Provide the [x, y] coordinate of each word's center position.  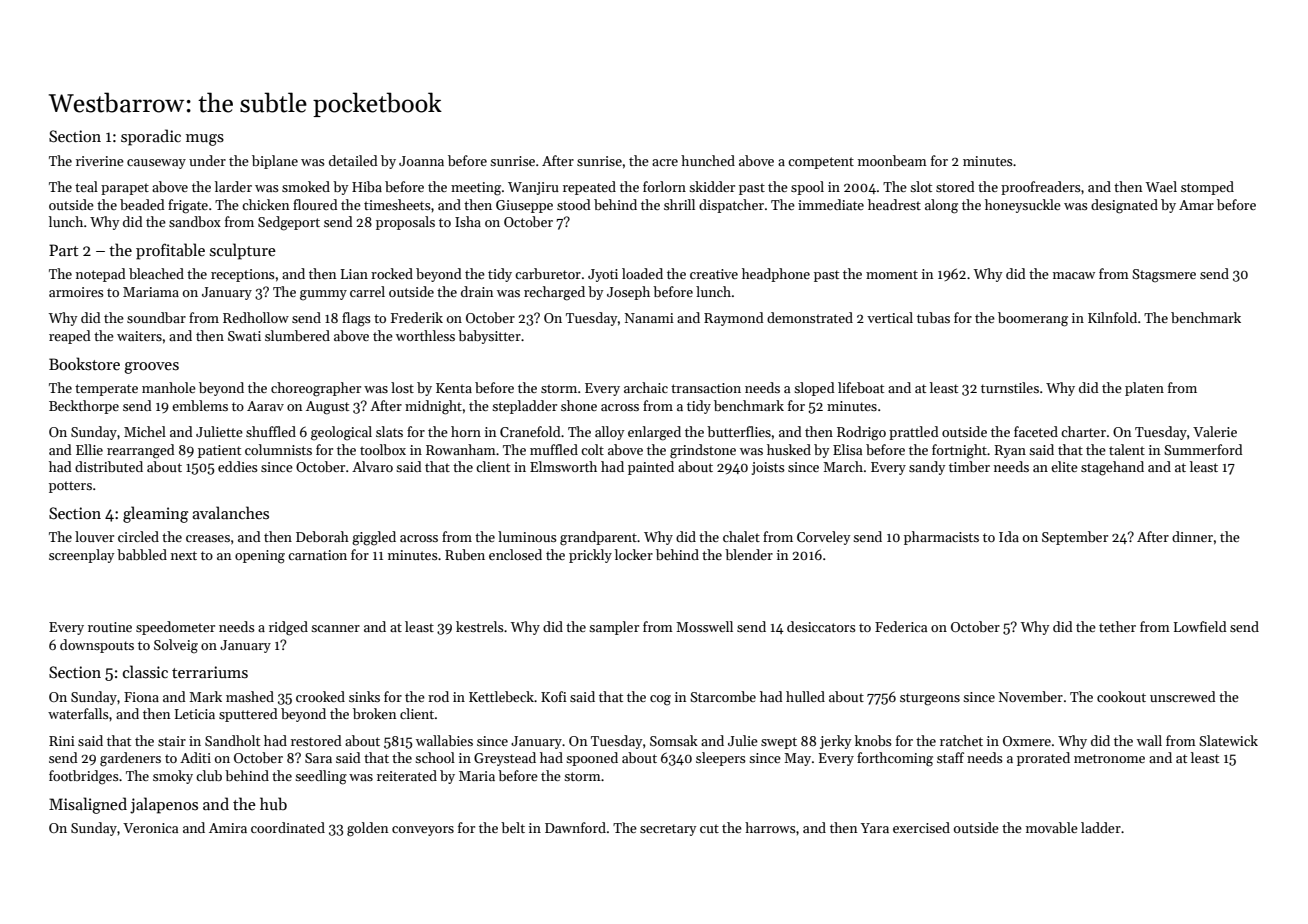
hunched [708, 160]
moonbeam [892, 160]
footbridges [84, 777]
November [1031, 696]
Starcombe [723, 696]
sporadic [151, 137]
